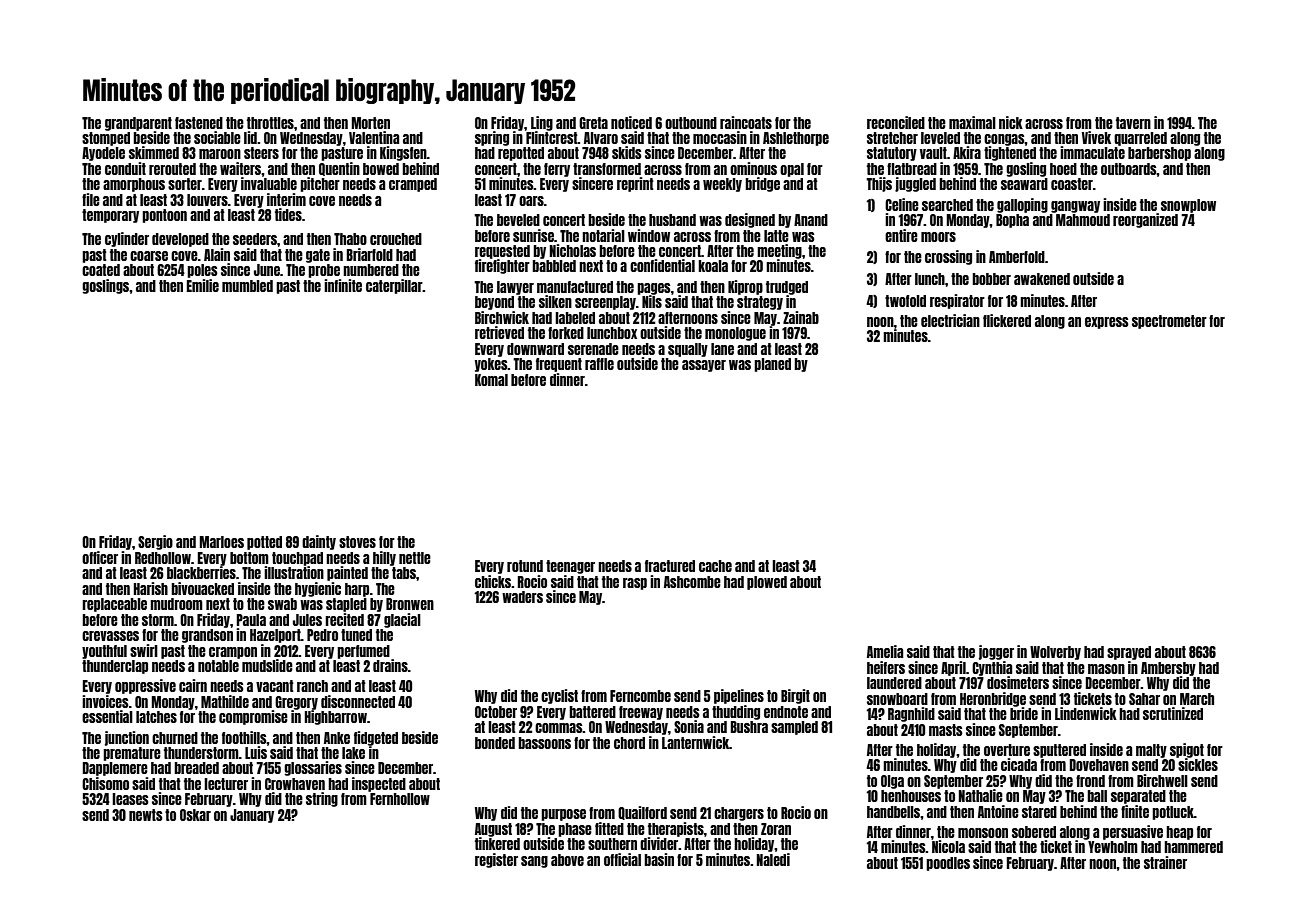 The height and width of the image is (924, 1308). I want to click on electrician, so click(950, 320).
